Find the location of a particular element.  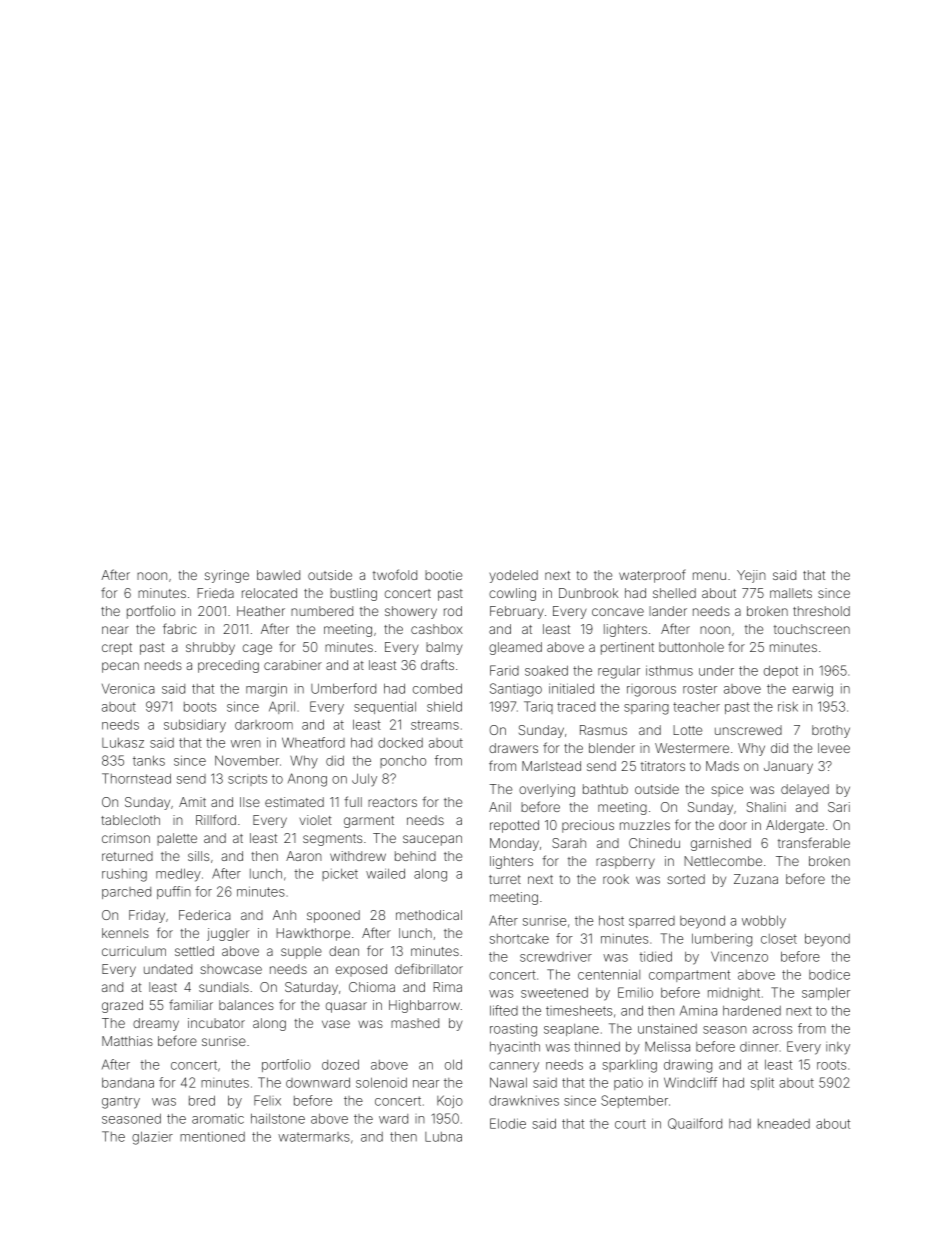

Monday is located at coordinates (514, 844).
